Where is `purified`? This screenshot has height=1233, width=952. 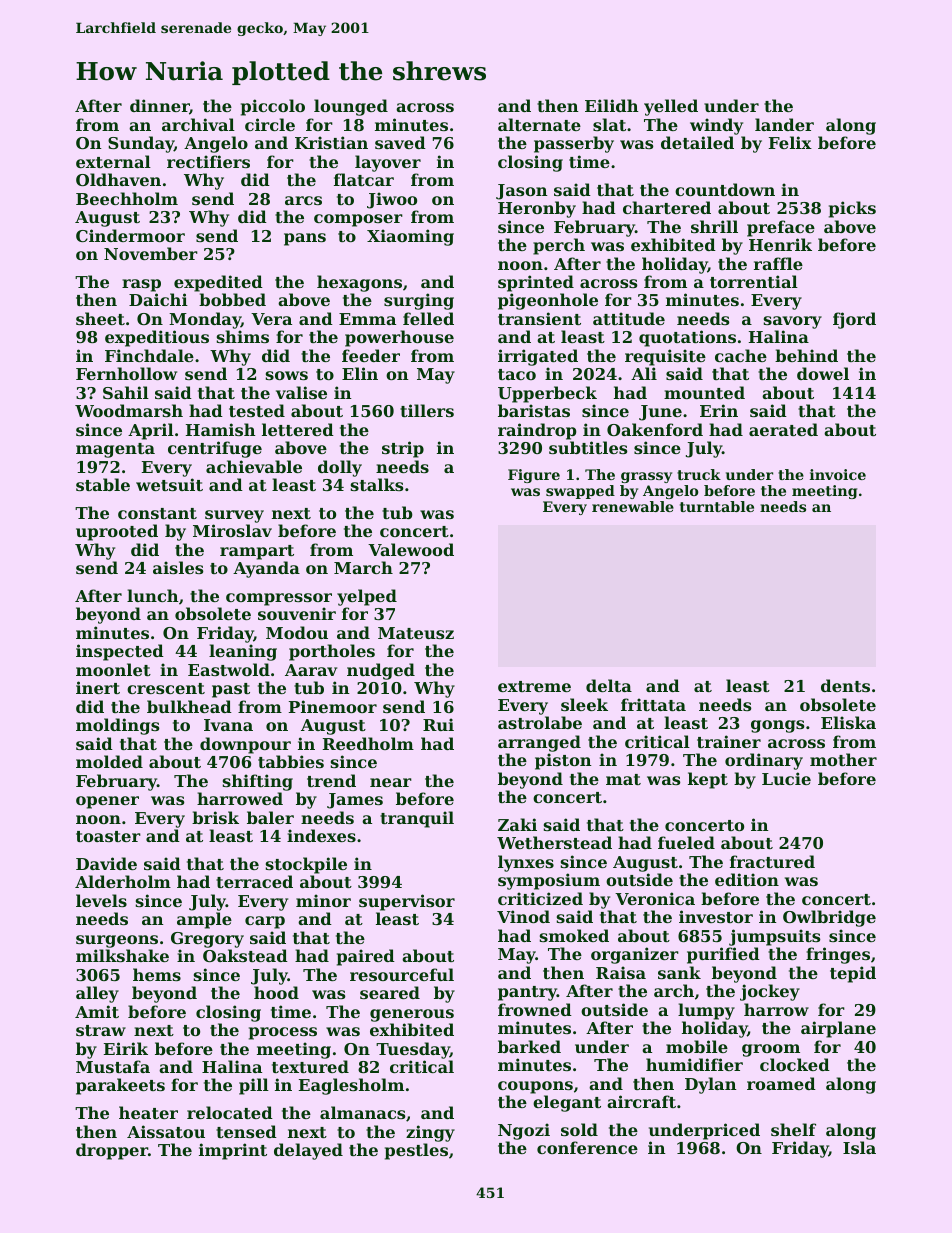 purified is located at coordinates (723, 955).
